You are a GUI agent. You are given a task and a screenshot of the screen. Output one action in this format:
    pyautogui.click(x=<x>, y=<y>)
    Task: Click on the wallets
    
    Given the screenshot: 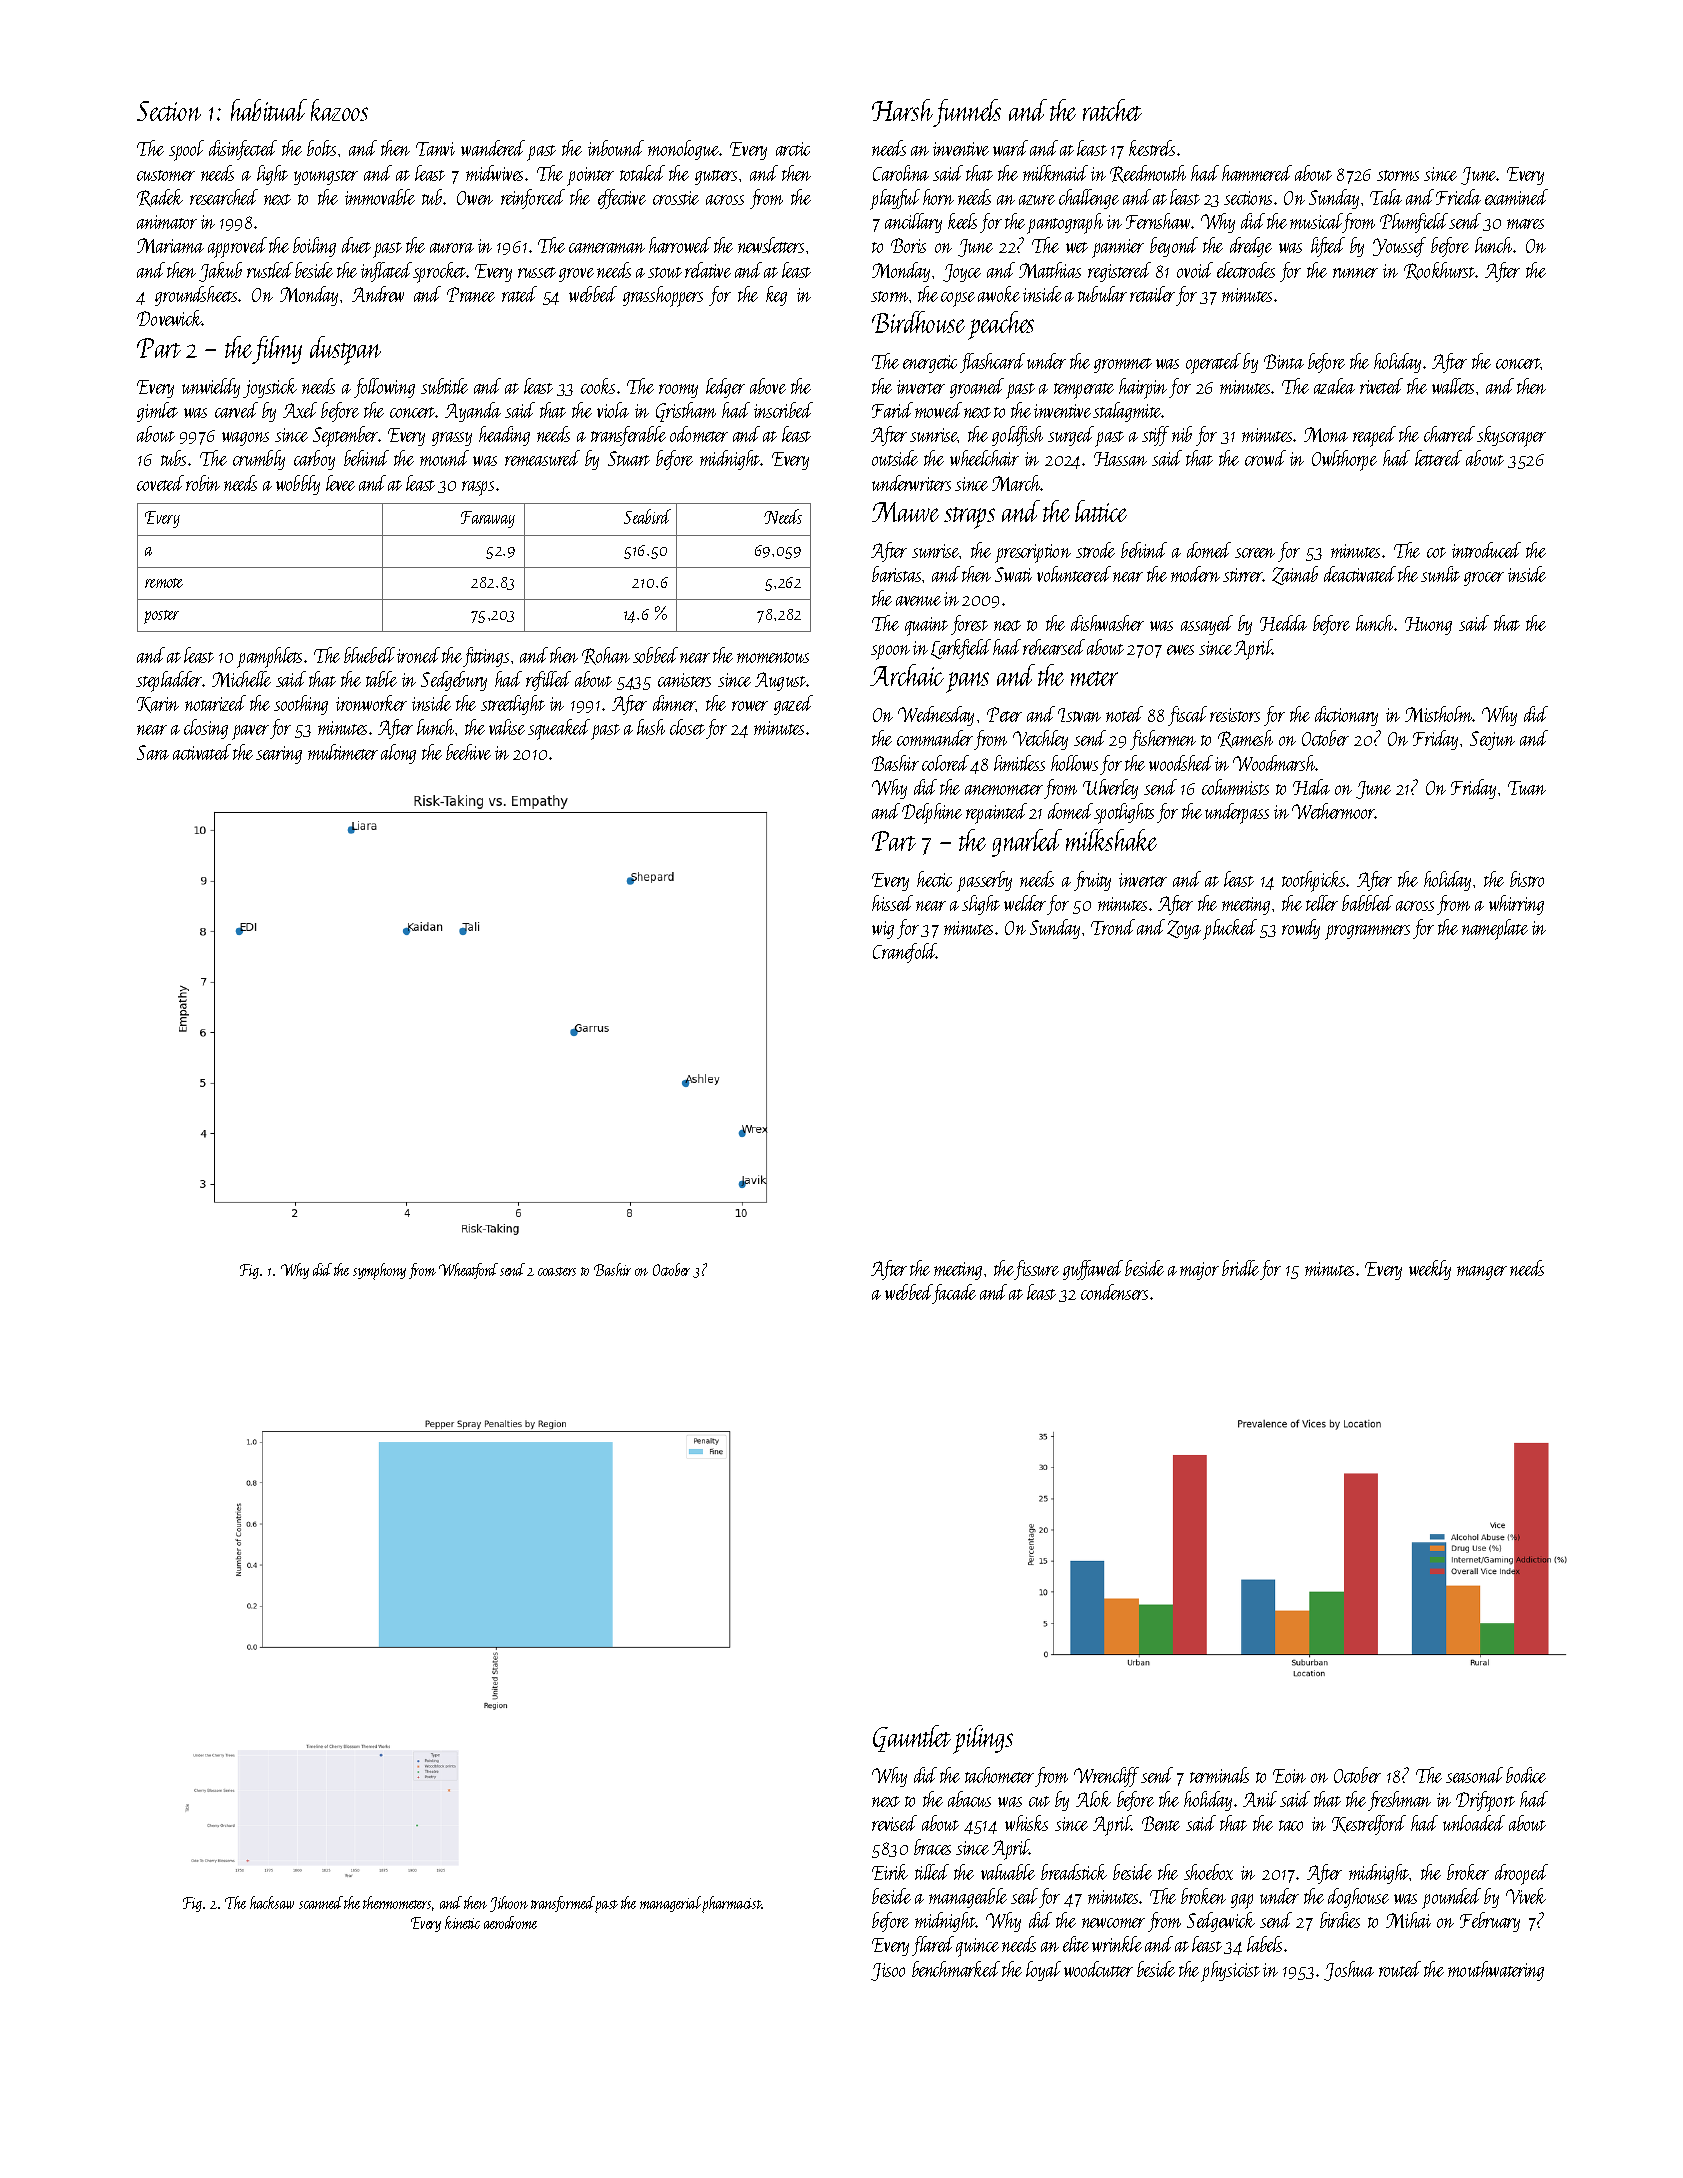 What is the action you would take?
    pyautogui.click(x=1453, y=386)
